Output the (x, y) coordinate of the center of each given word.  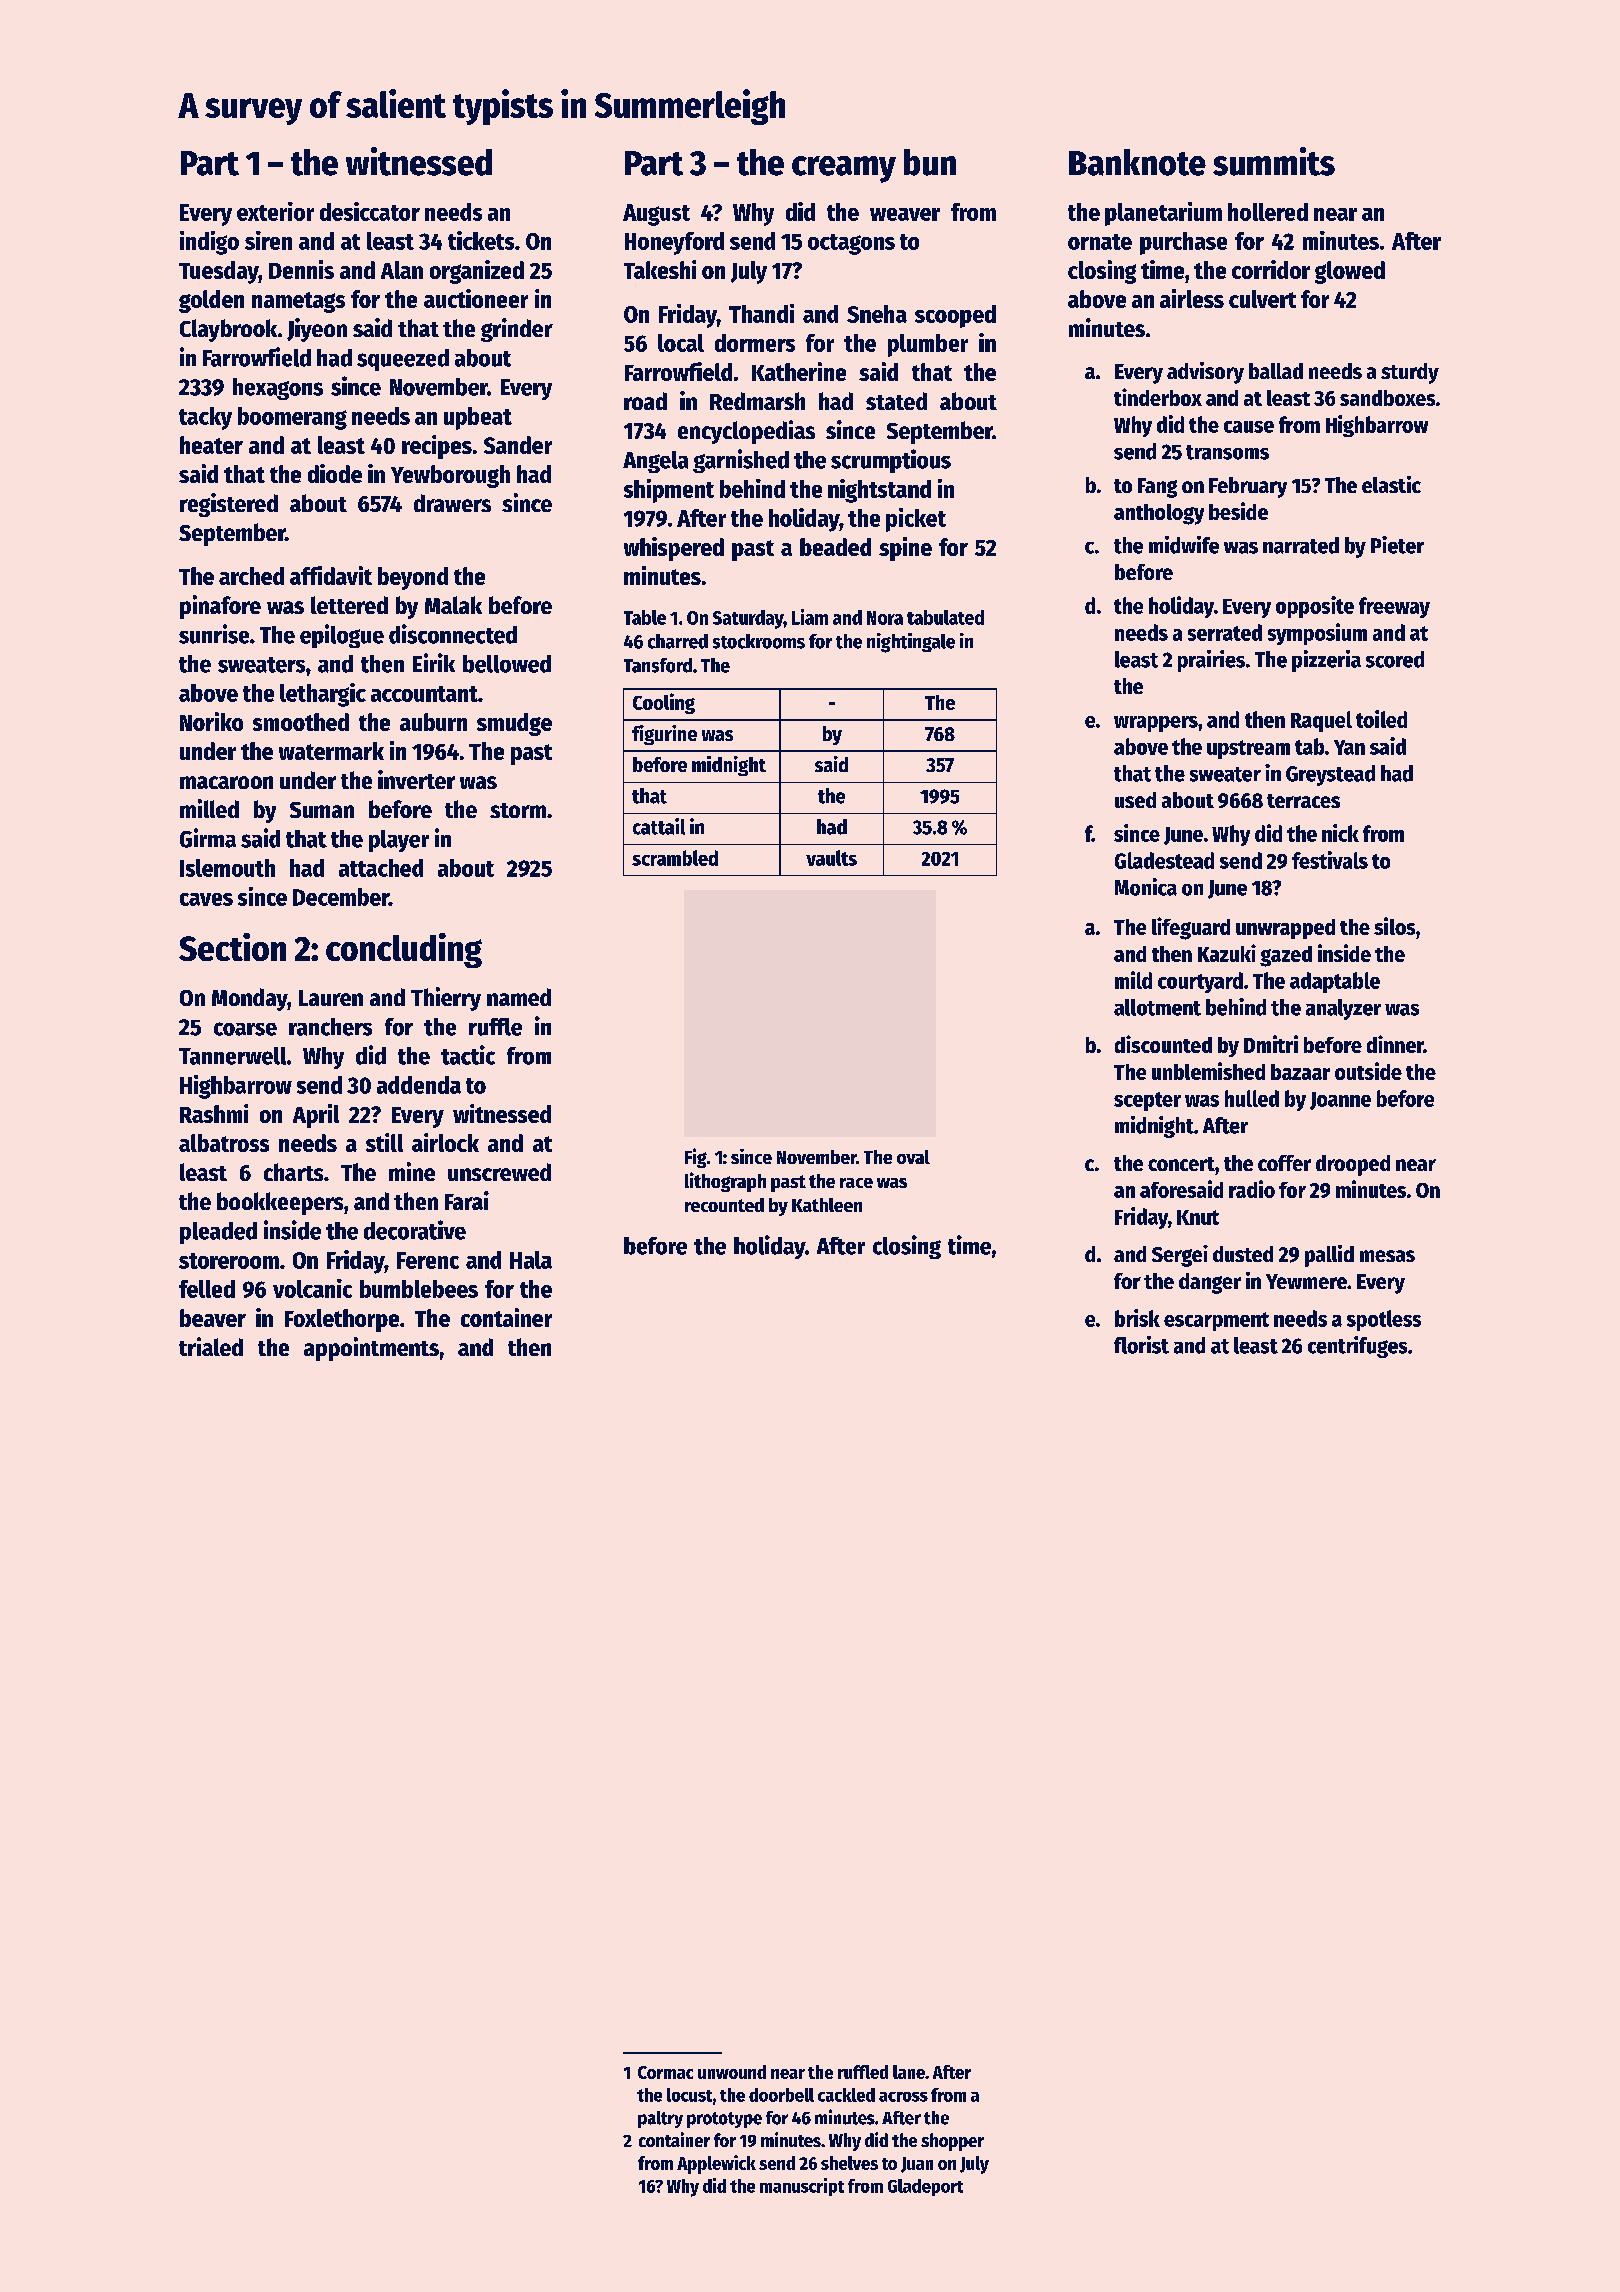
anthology (1159, 514)
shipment (669, 491)
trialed (211, 1346)
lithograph (725, 1182)
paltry (660, 2119)
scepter (1147, 1101)
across (903, 2097)
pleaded (218, 1233)
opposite (1315, 607)
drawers (452, 503)
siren (268, 240)
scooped (955, 316)
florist (1141, 1345)
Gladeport (925, 2187)
